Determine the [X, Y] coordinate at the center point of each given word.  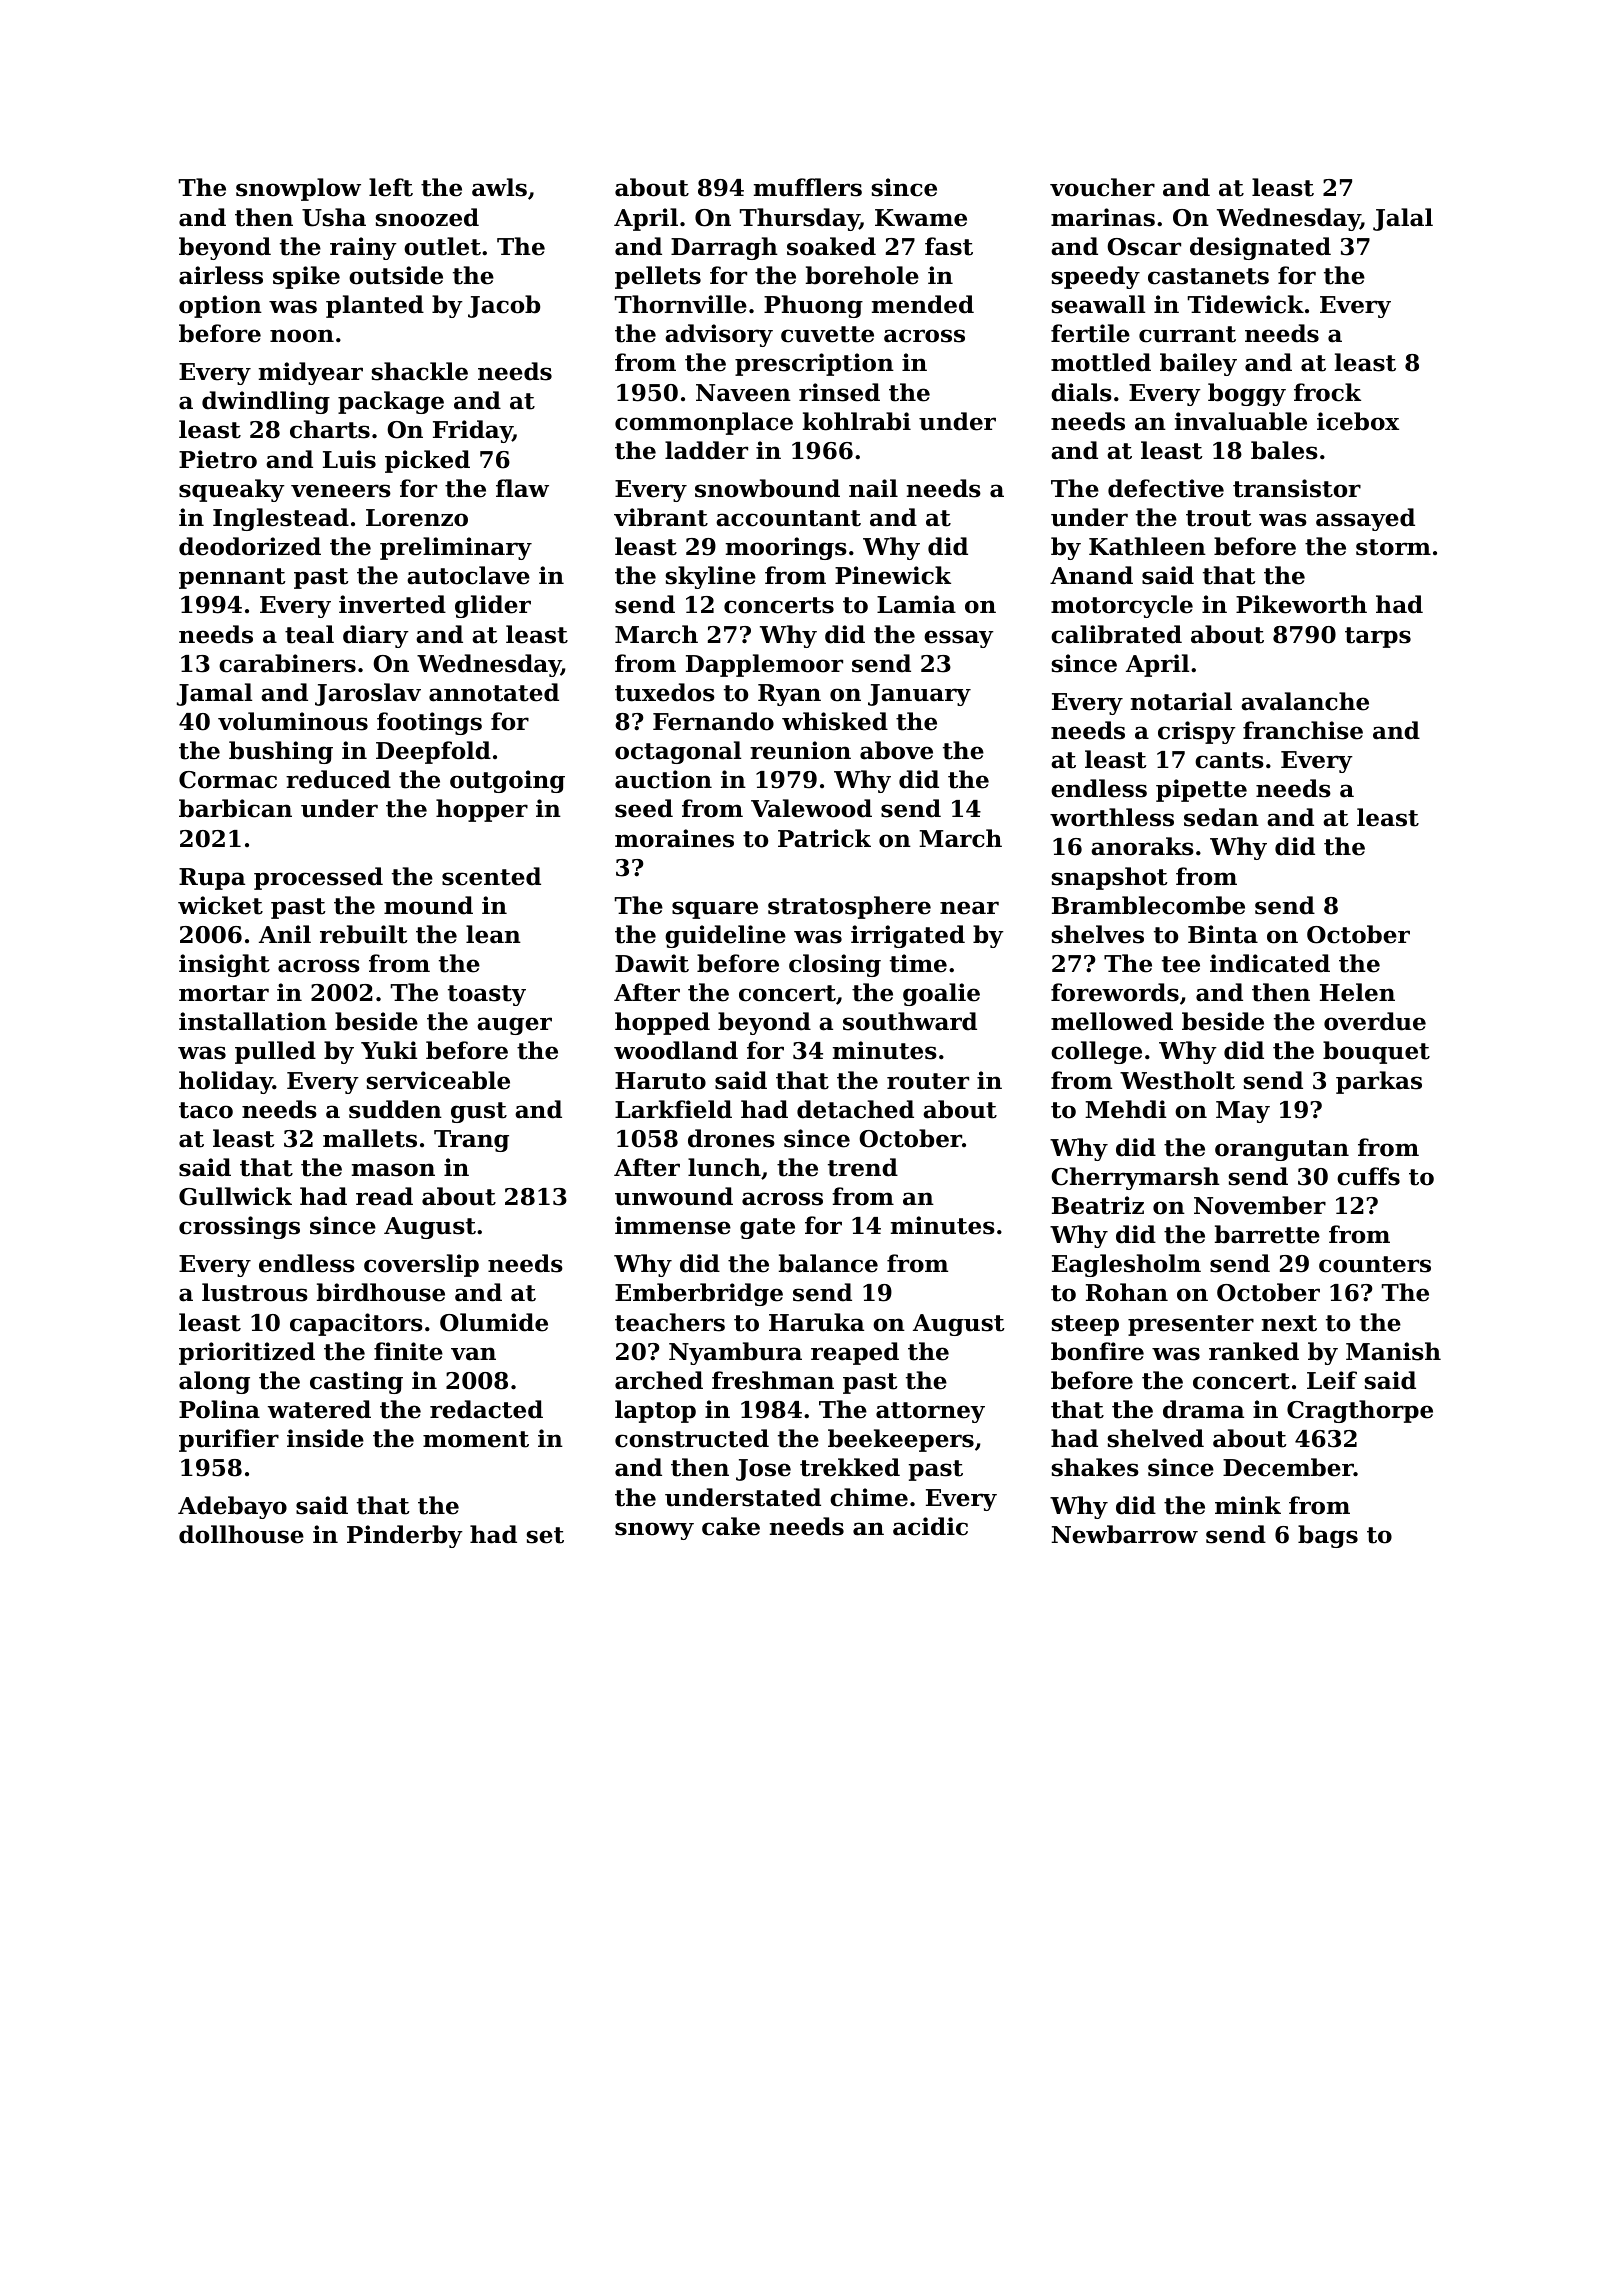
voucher [1102, 187]
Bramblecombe [1148, 905]
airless [221, 275]
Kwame [921, 218]
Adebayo [232, 1507]
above [896, 750]
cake [731, 1526]
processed [318, 878]
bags [1328, 1536]
